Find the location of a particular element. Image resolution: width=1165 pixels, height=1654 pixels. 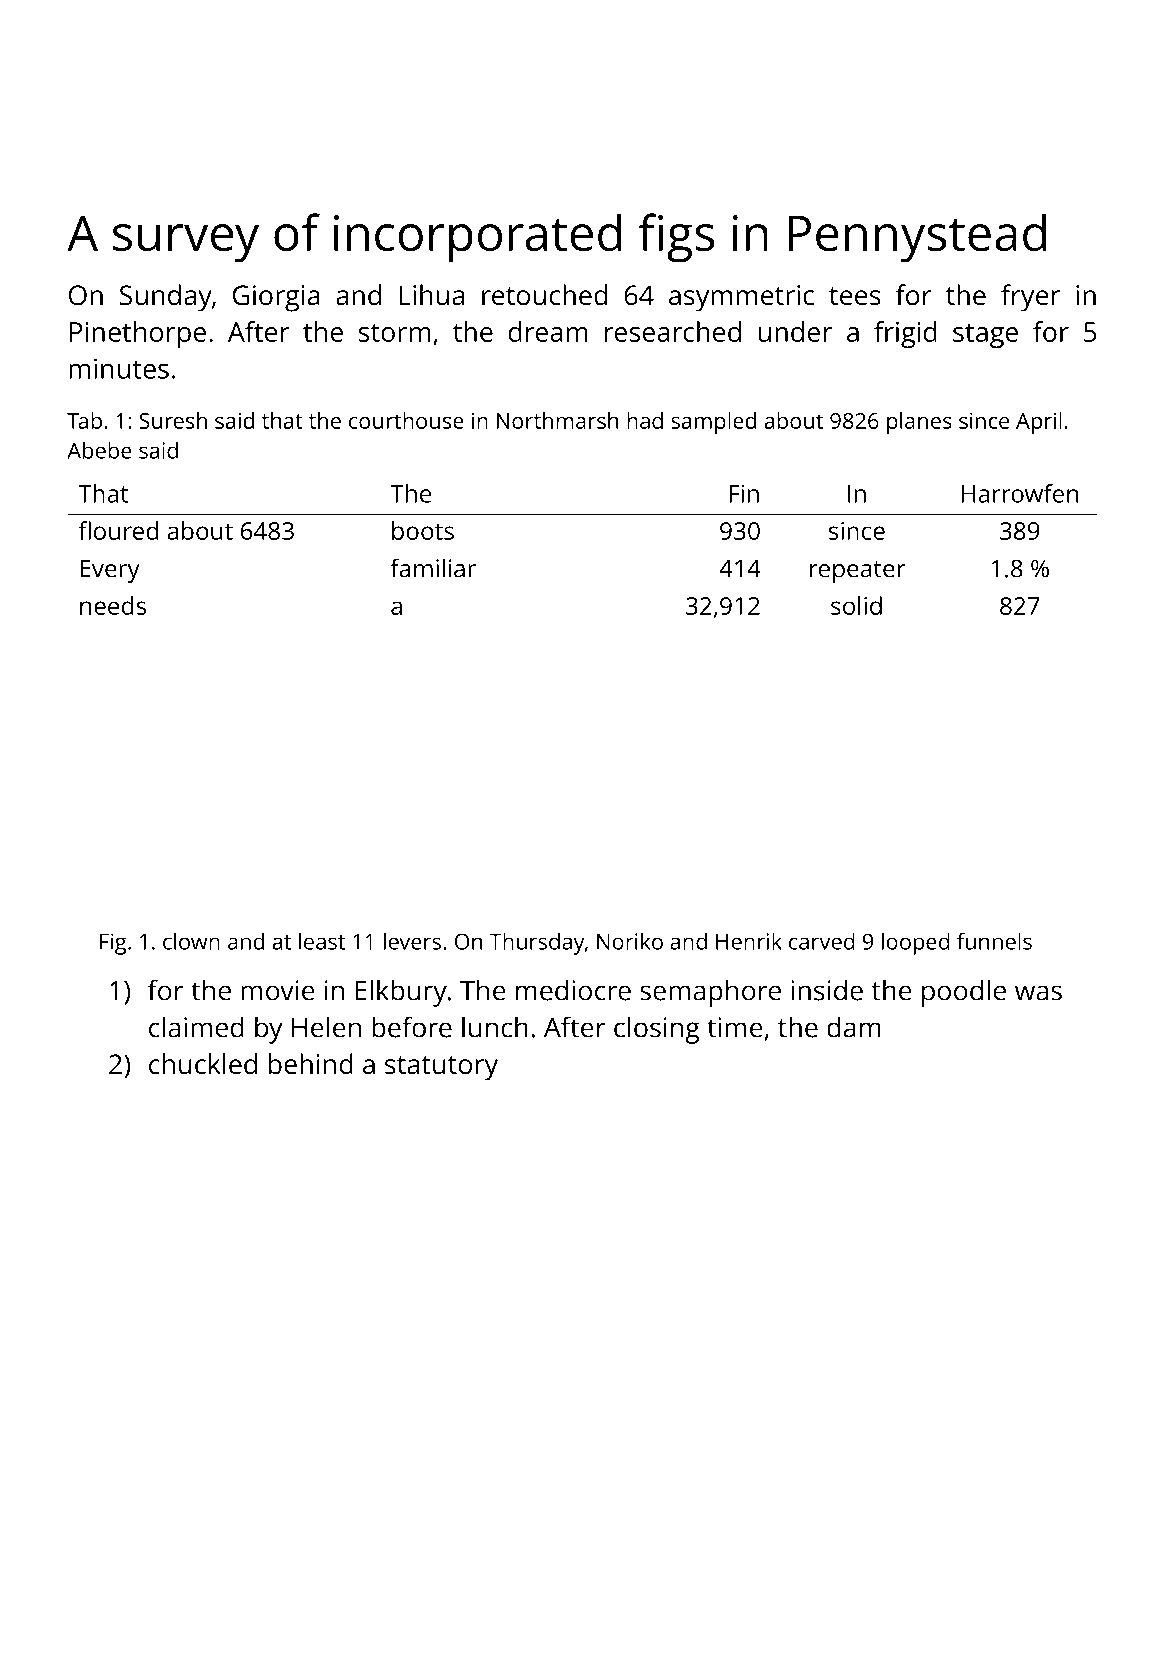

claimed is located at coordinates (196, 1027).
